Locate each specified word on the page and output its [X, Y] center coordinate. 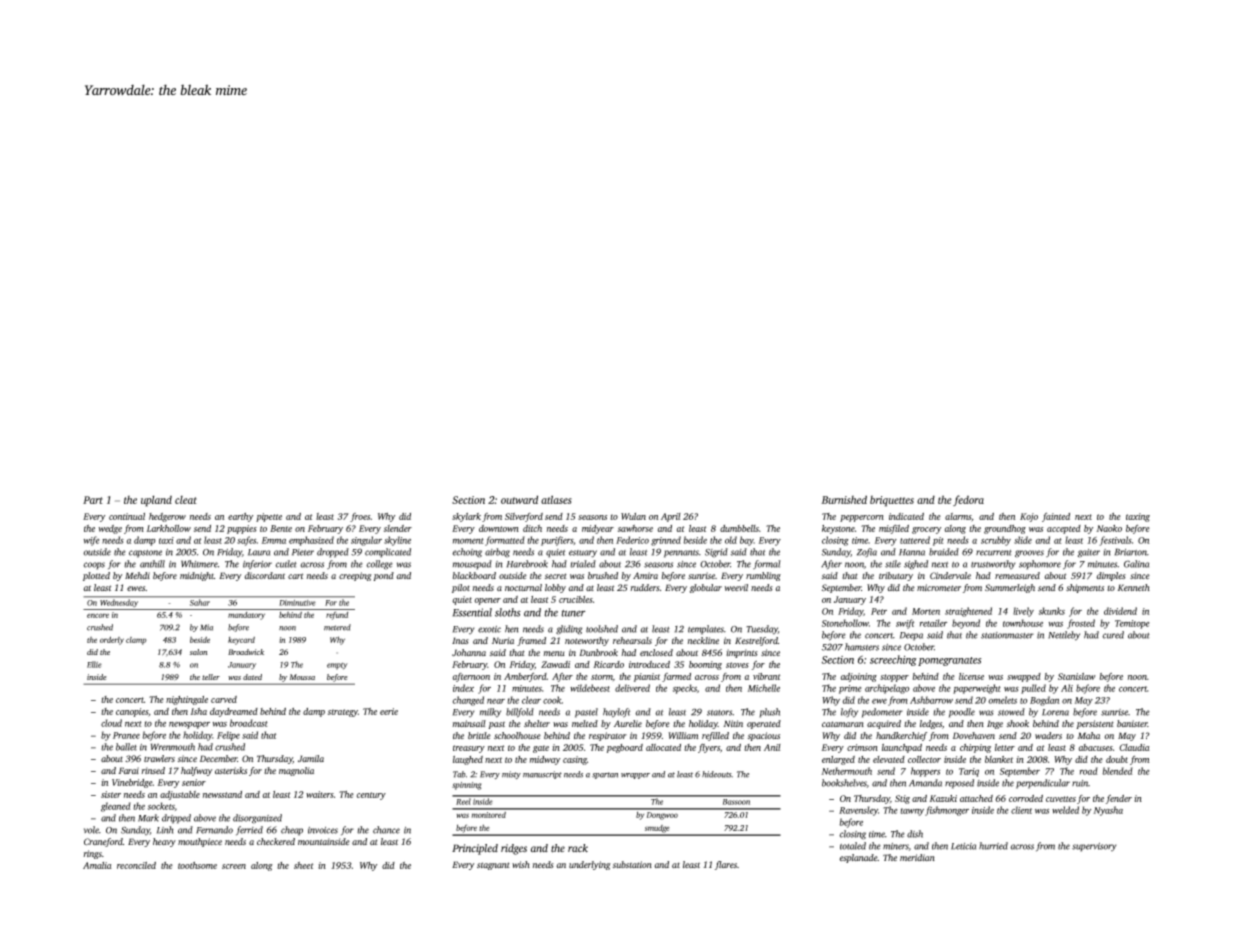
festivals [1115, 541]
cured [1113, 635]
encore [98, 615]
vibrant [766, 676]
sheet [303, 865]
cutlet [286, 564]
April [671, 517]
